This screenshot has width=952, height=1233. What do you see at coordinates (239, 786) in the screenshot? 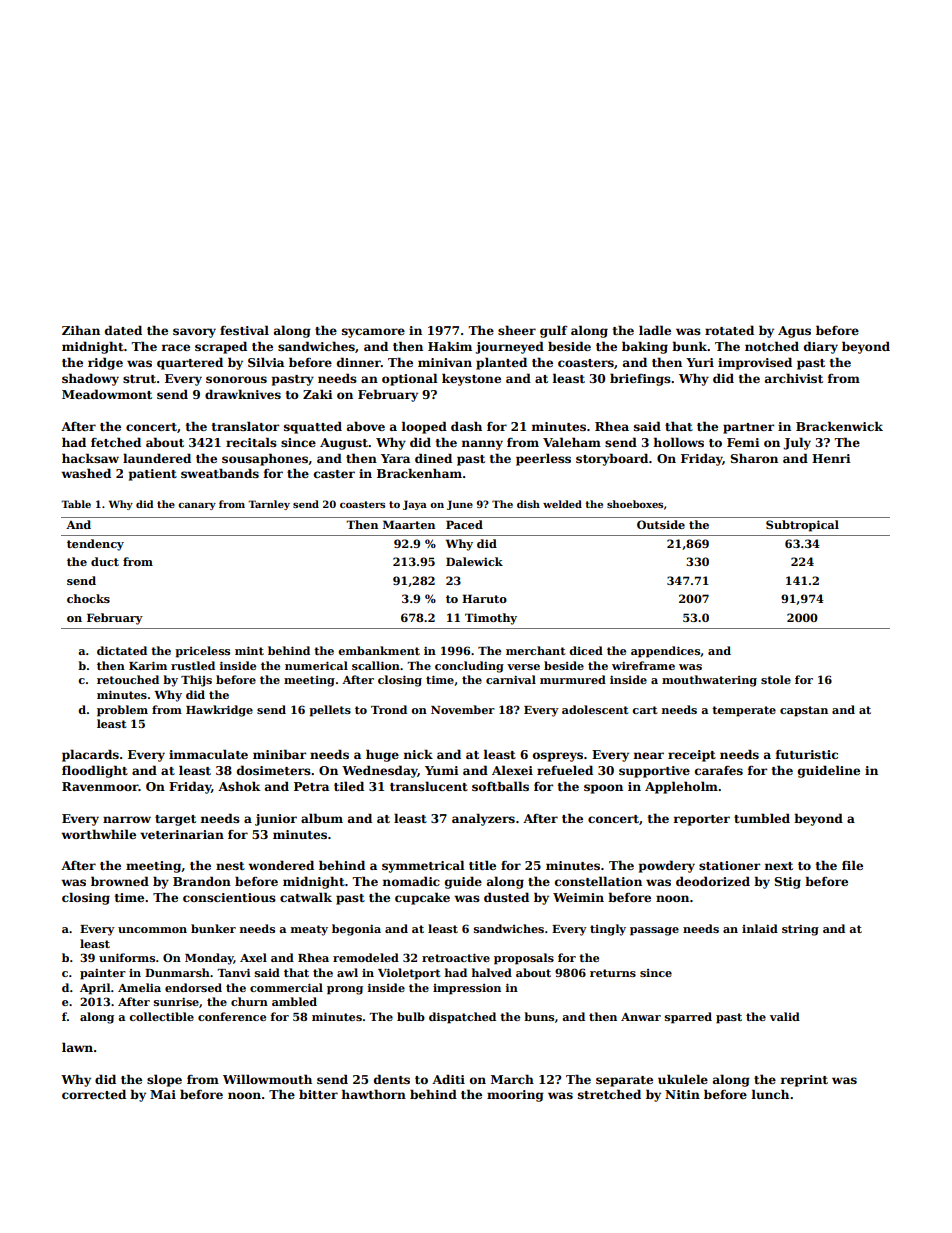
I see `Ashok` at bounding box center [239, 786].
